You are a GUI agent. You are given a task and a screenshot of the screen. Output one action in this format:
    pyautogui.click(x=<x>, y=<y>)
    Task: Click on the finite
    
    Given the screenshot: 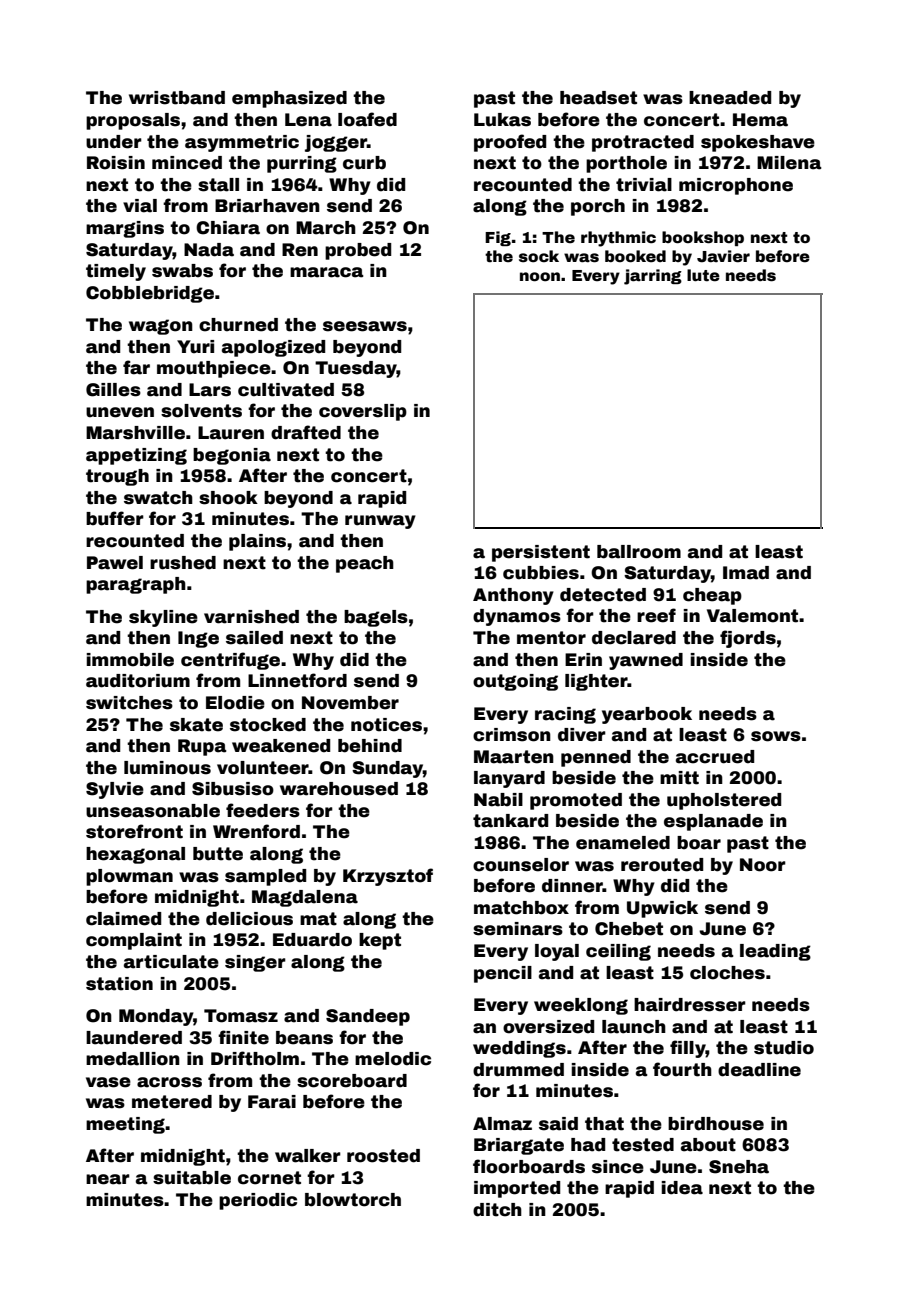 What is the action you would take?
    pyautogui.click(x=243, y=1037)
